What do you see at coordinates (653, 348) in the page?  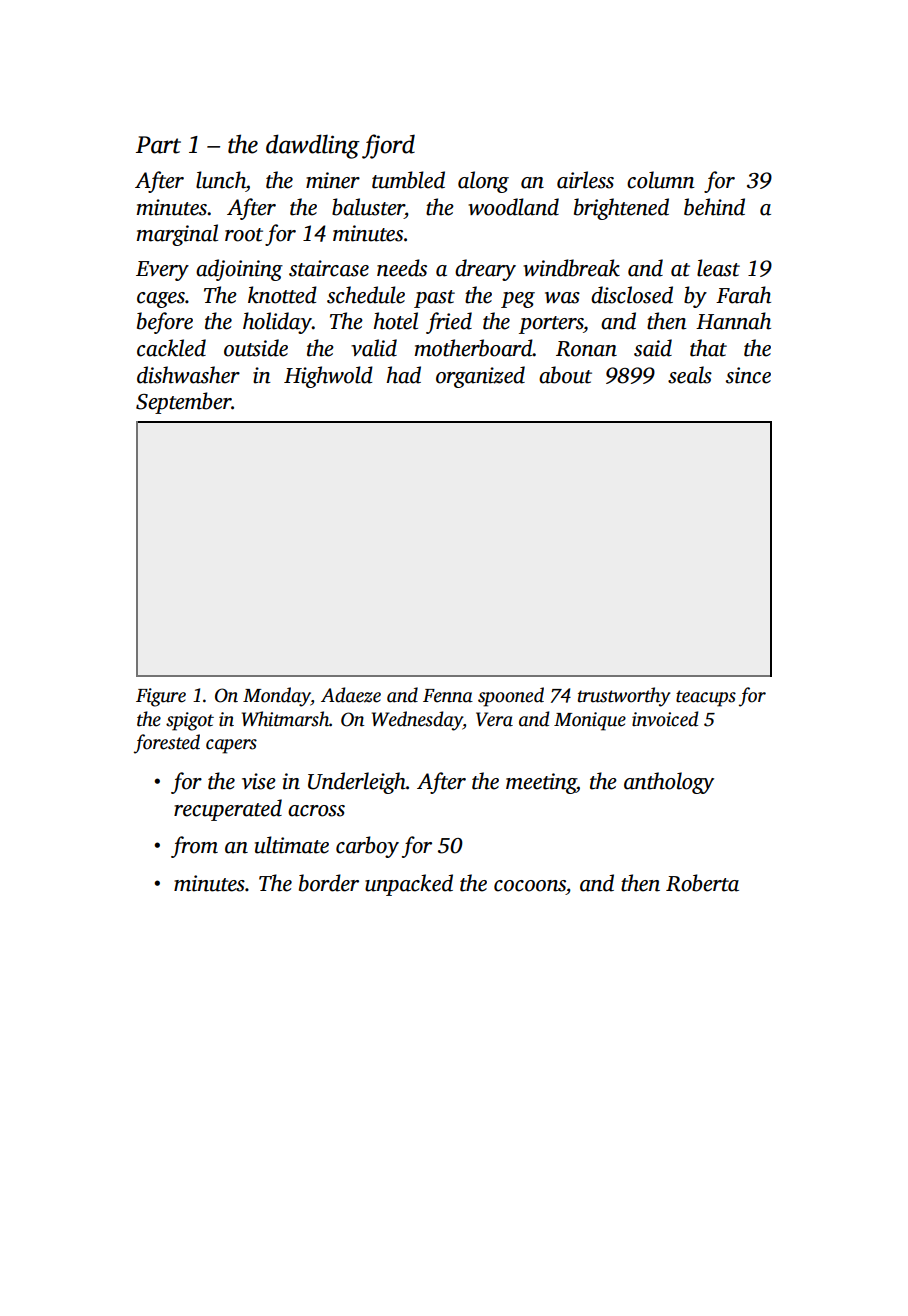 I see `said` at bounding box center [653, 348].
